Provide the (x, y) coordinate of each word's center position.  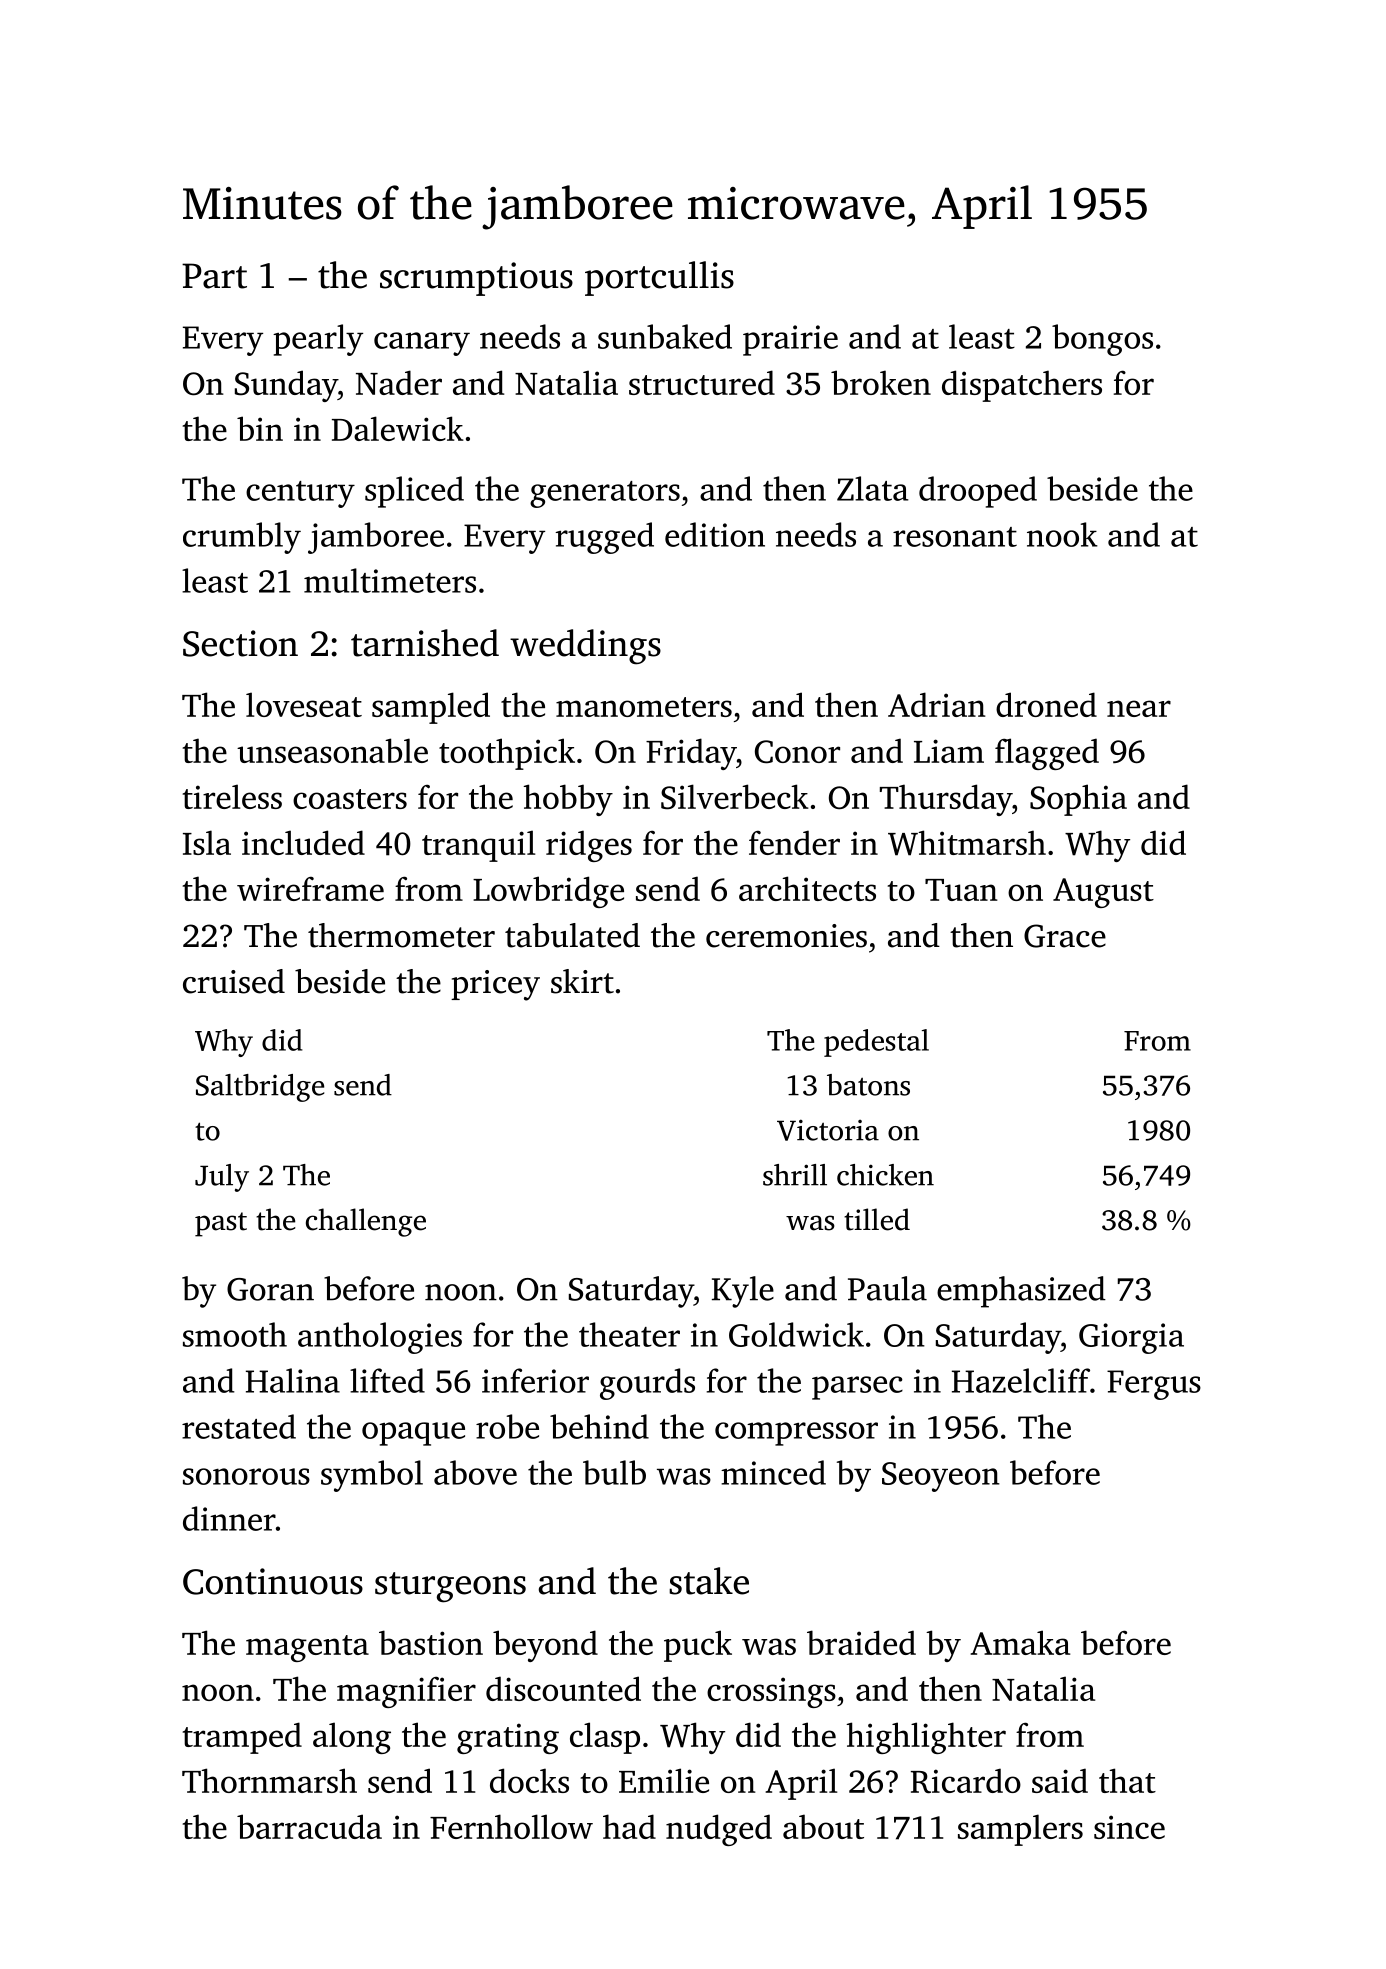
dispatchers (1022, 386)
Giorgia (1131, 1338)
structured (702, 382)
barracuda (309, 1826)
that (1127, 1780)
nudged (719, 1830)
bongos (1102, 340)
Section (240, 643)
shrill (795, 1175)
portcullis (659, 278)
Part (214, 276)
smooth (235, 1334)
